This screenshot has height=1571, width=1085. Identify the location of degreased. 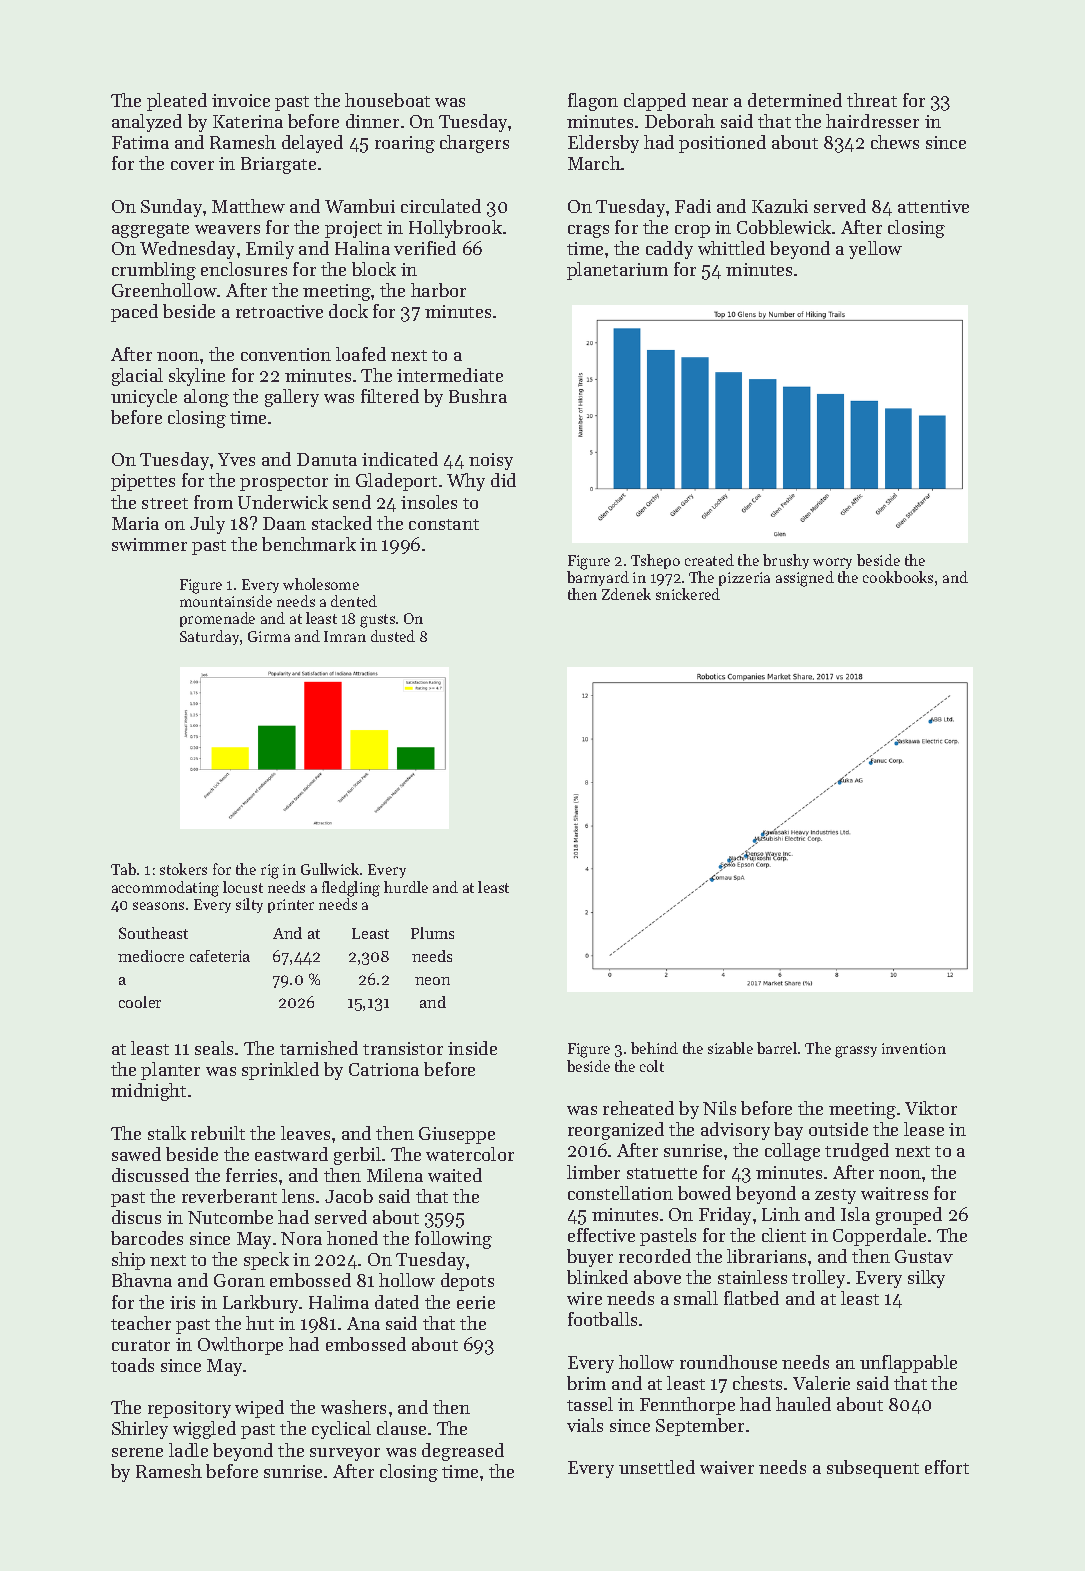
(463, 1452).
